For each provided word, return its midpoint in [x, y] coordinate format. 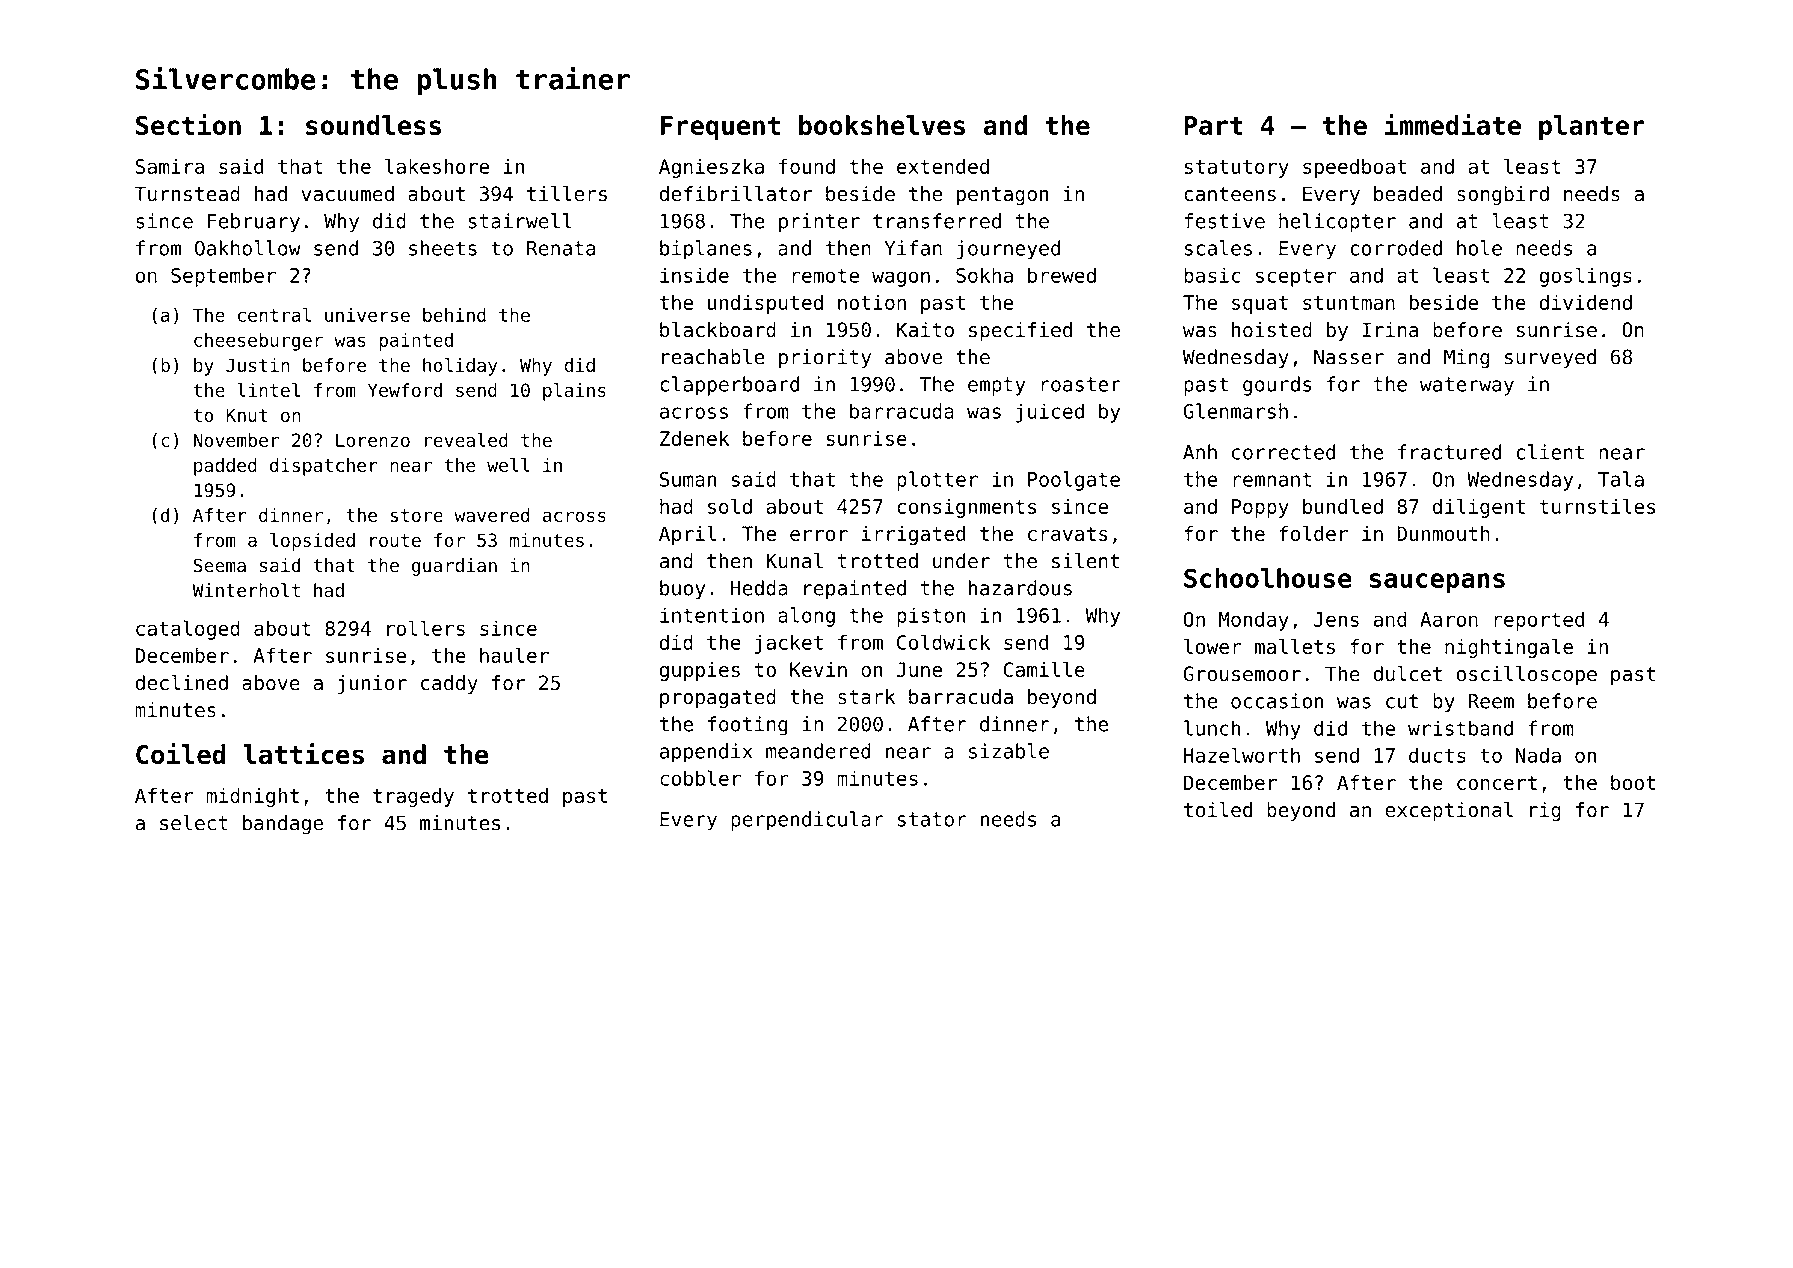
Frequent [720, 128]
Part [1213, 125]
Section [188, 124]
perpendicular [807, 821]
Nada [1538, 755]
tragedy [413, 797]
